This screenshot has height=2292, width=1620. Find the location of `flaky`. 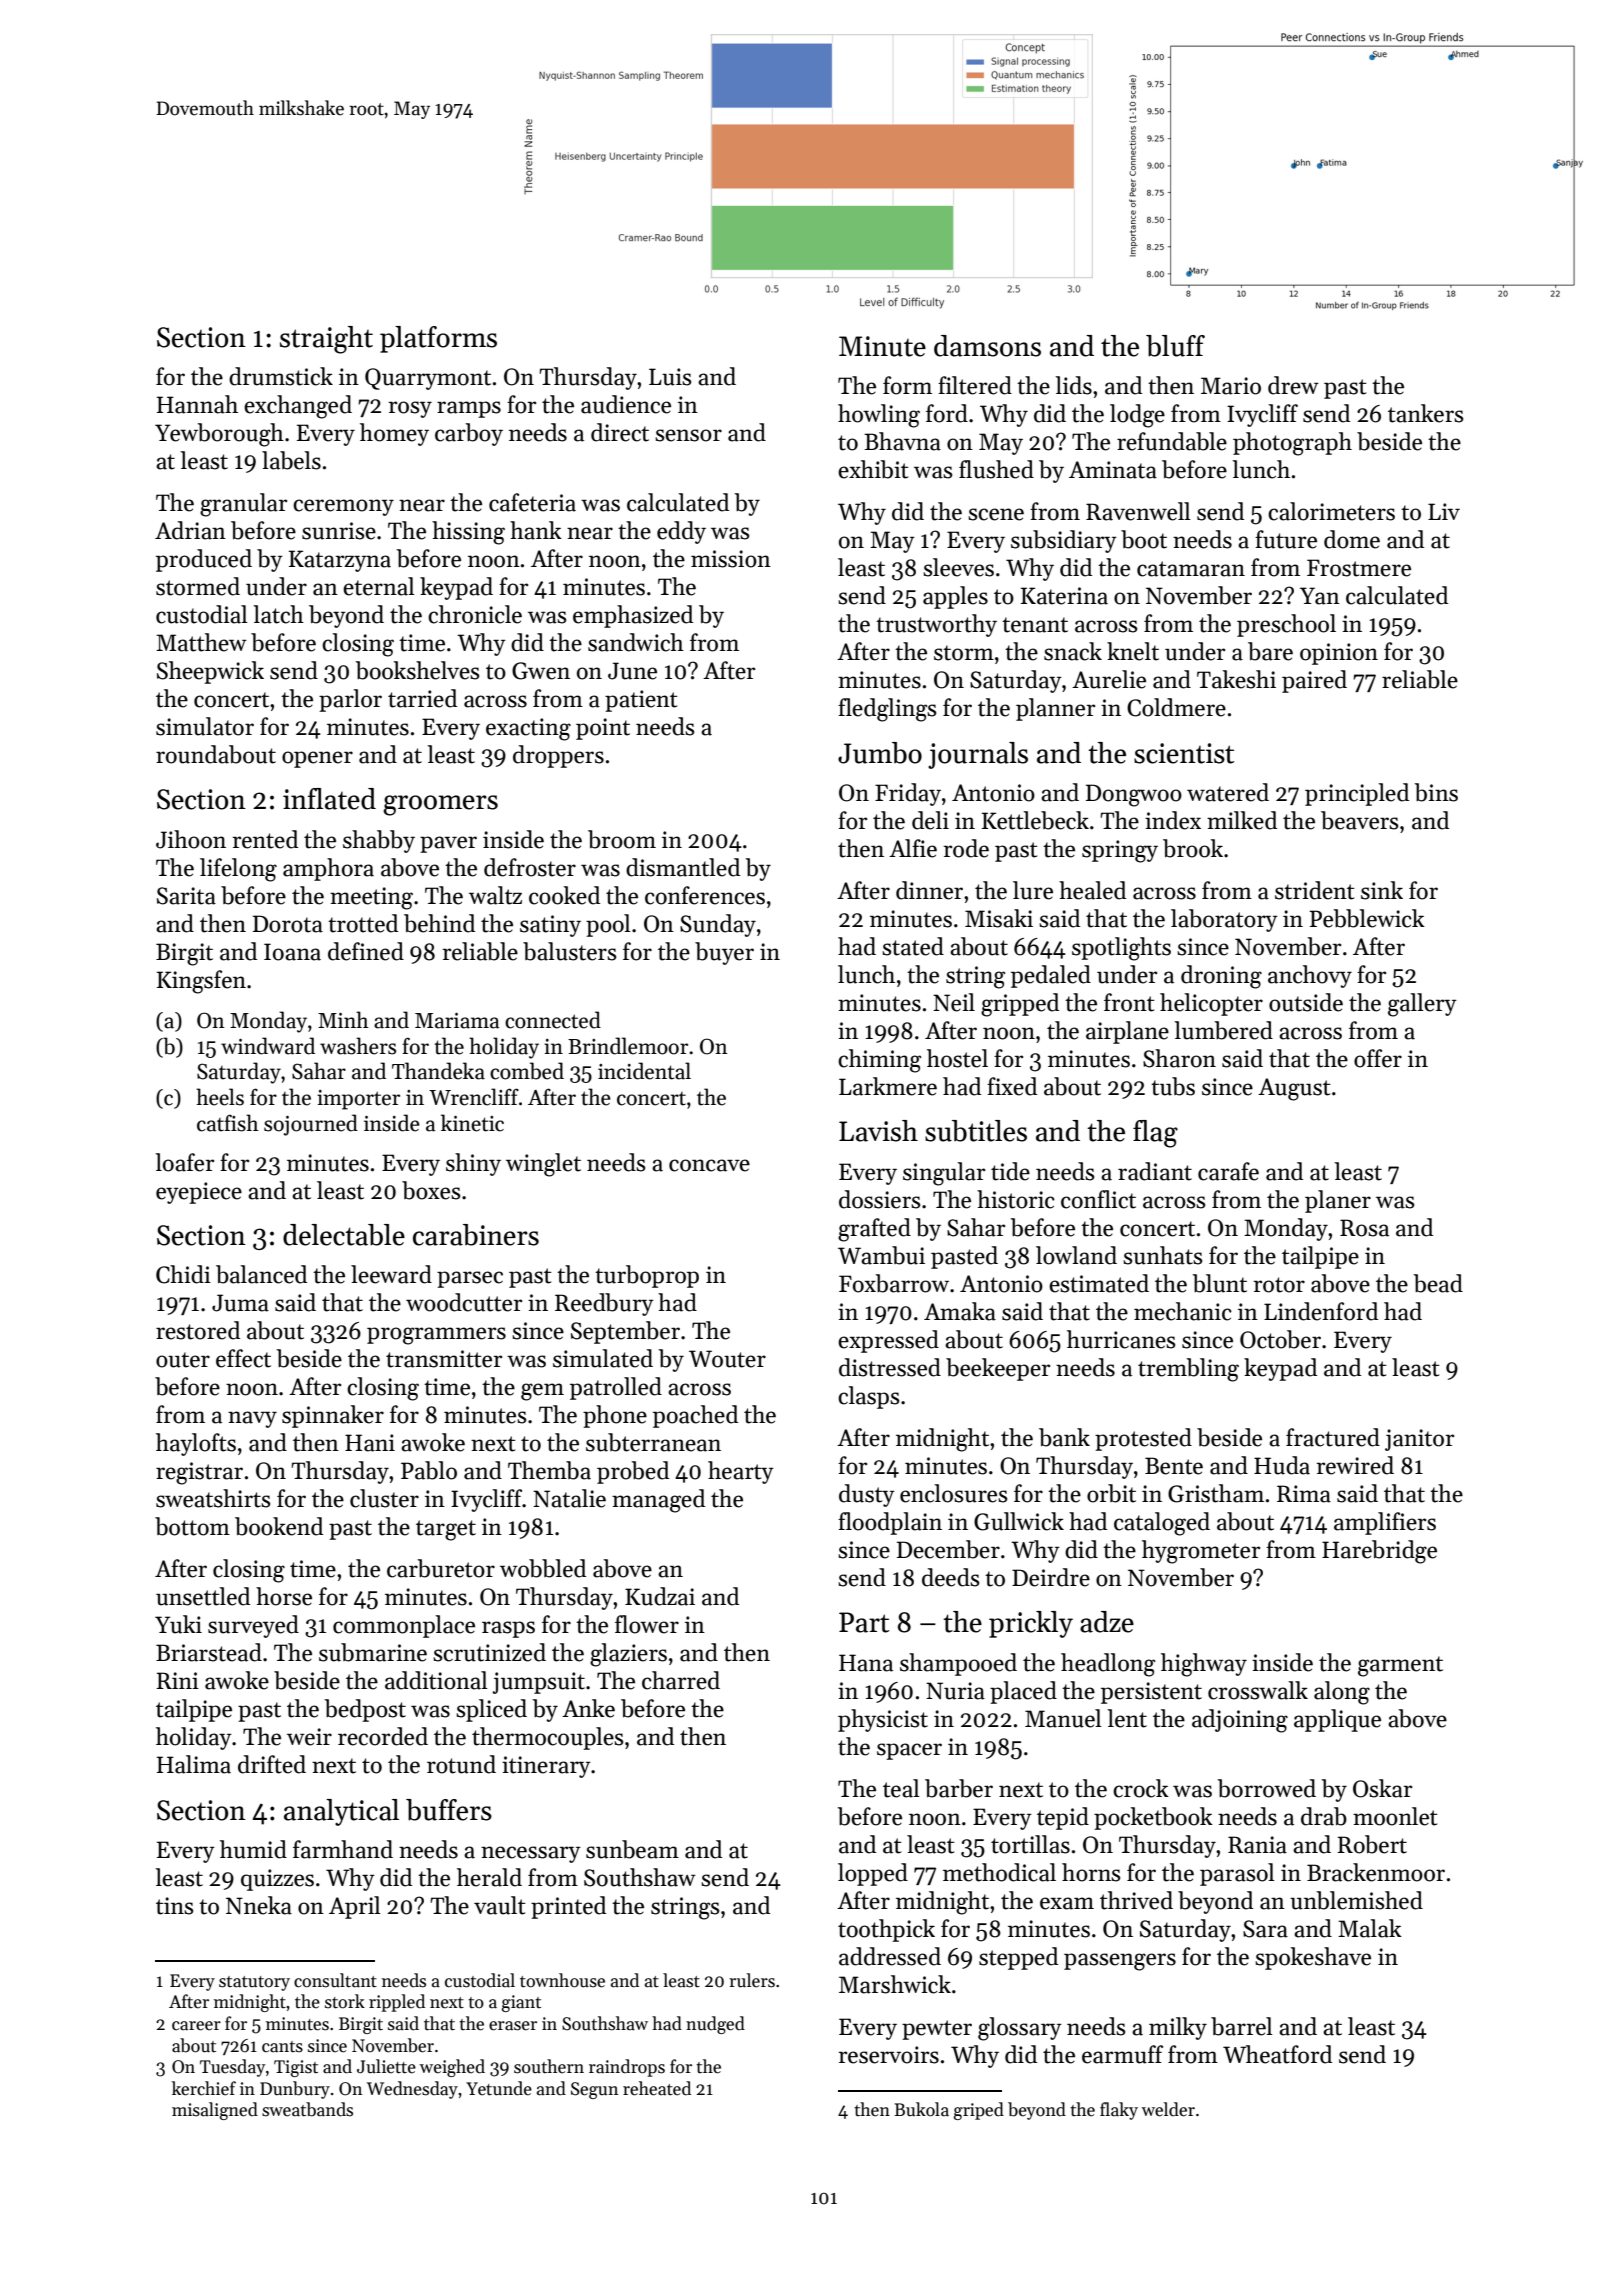

flaky is located at coordinates (1119, 2111).
